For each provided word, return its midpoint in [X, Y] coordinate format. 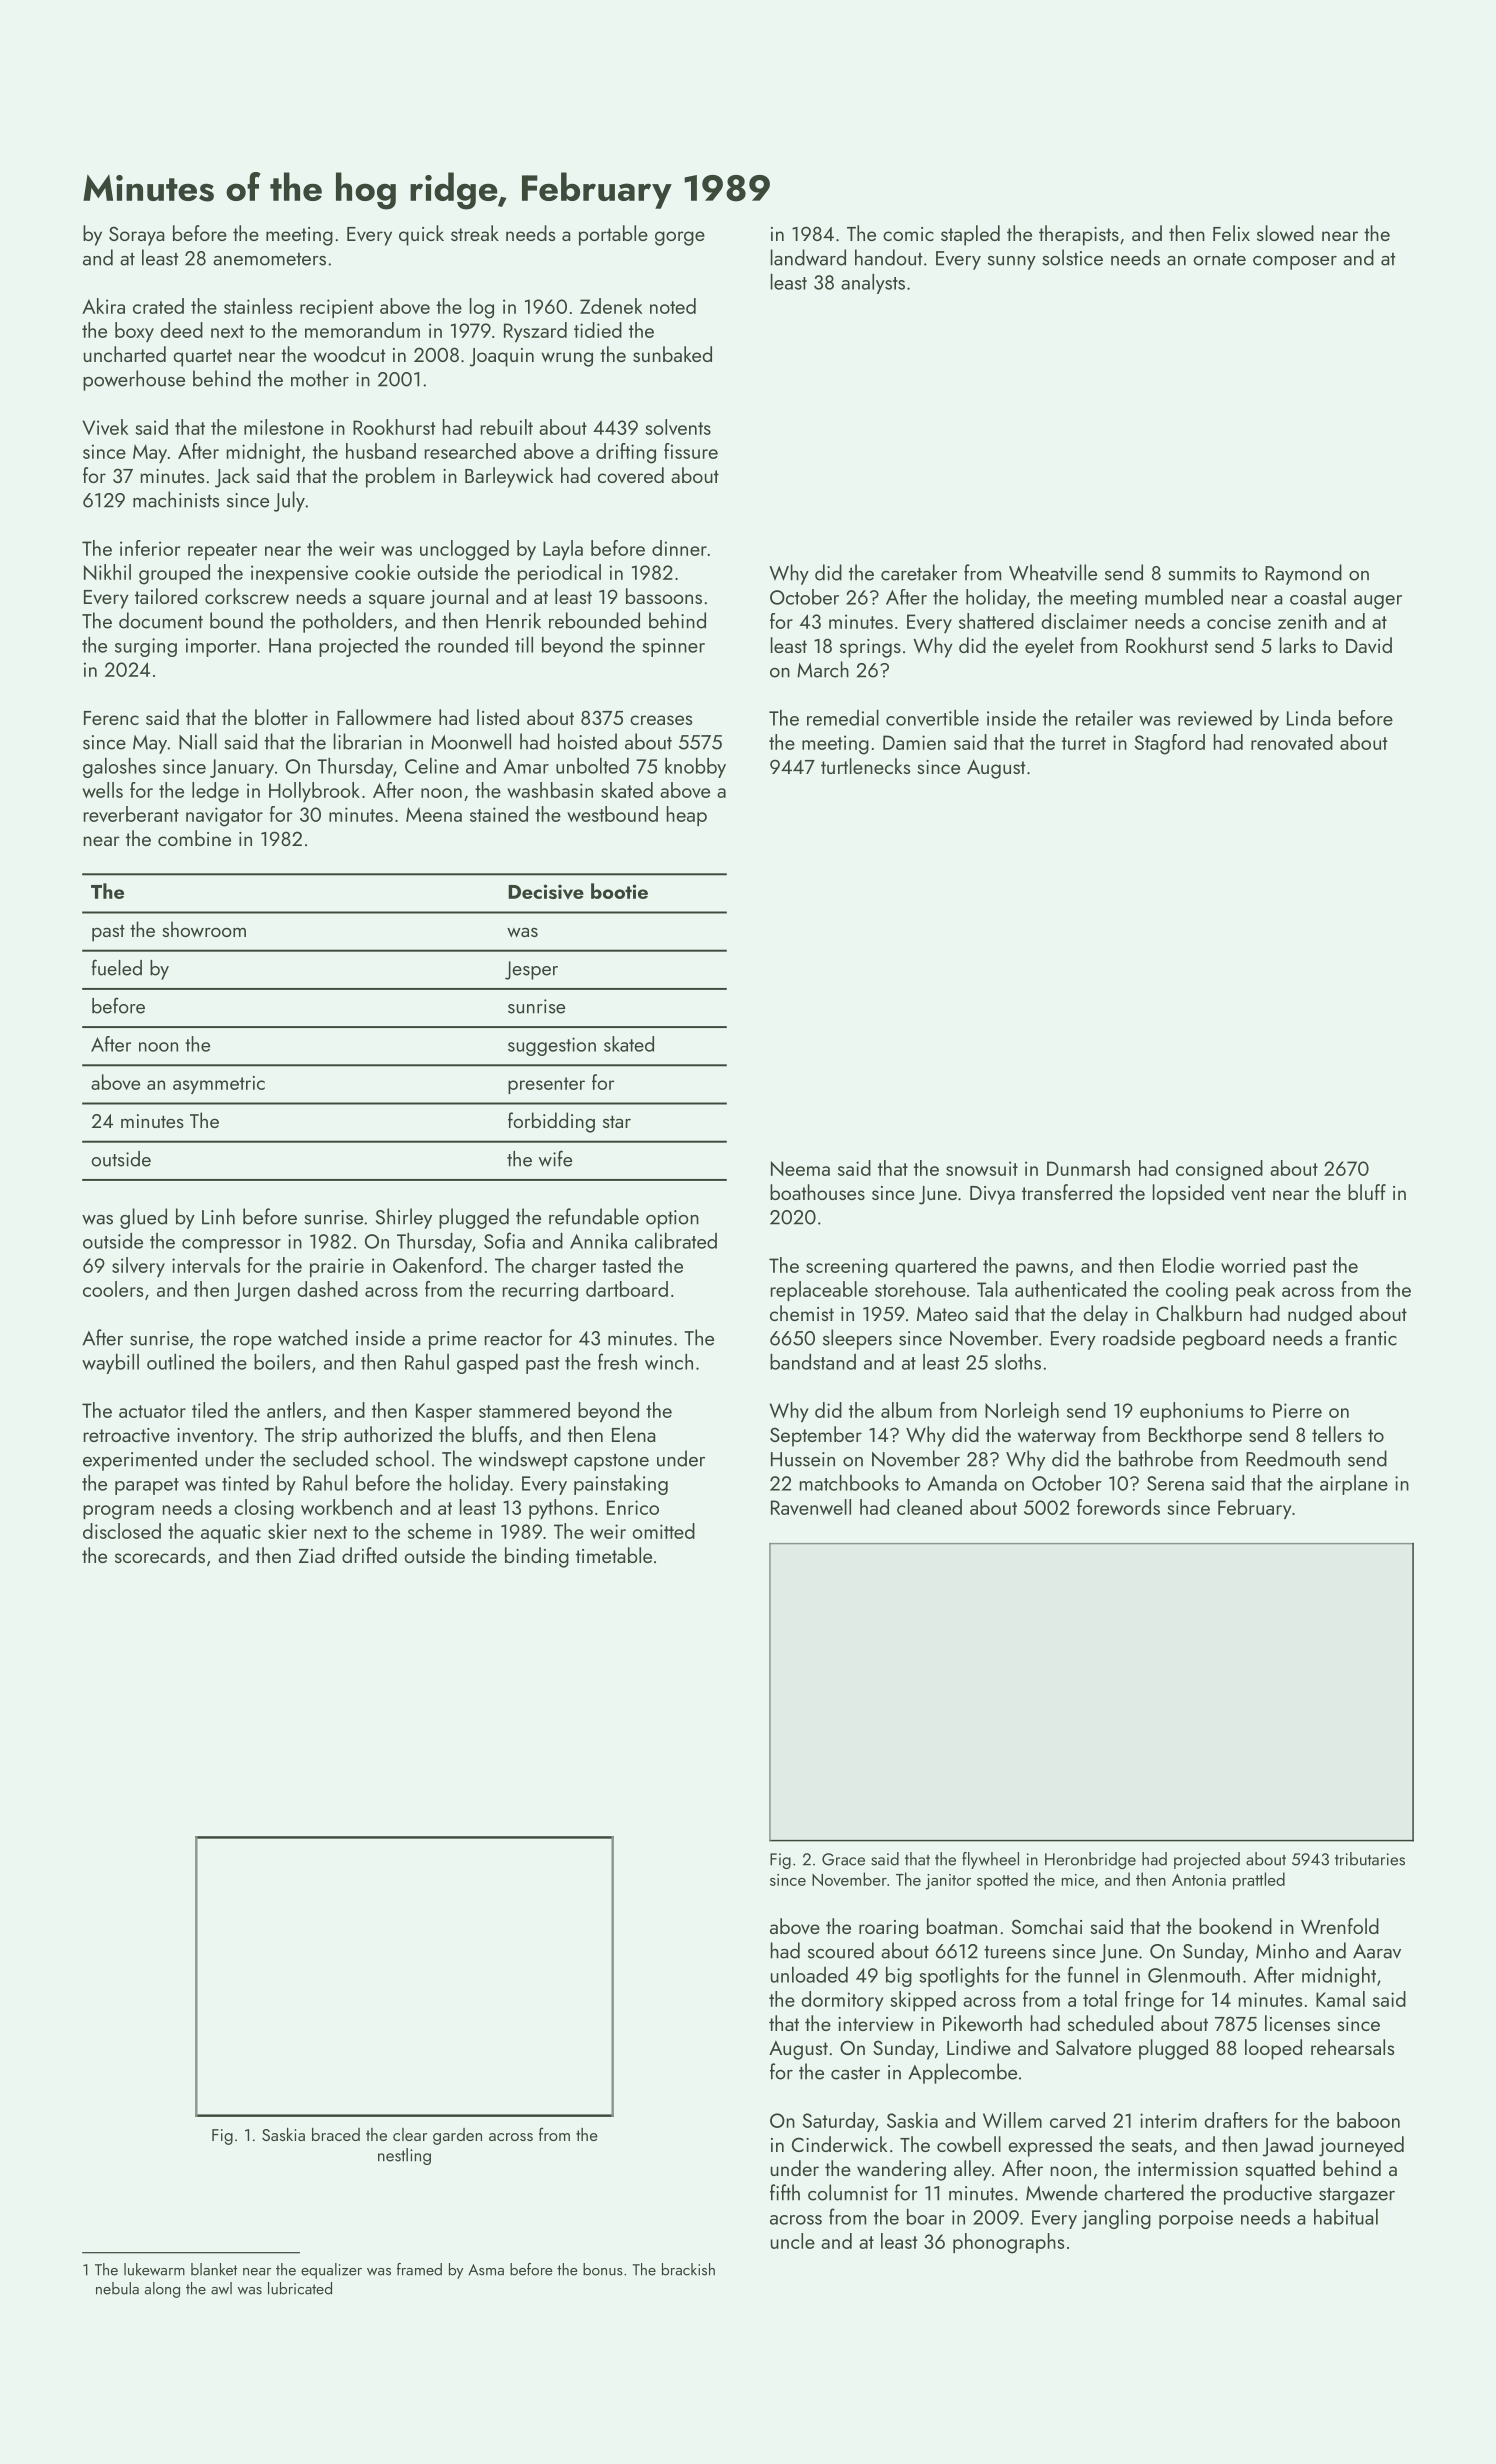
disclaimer [1085, 621]
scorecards [160, 1555]
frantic [1371, 1337]
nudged [1320, 1315]
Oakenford [437, 1265]
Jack [232, 477]
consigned [1219, 1170]
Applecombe [962, 2073]
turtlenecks [865, 766]
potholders [347, 622]
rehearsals [1352, 2047]
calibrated [676, 1241]
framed [419, 2269]
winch [669, 1362]
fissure [691, 451]
